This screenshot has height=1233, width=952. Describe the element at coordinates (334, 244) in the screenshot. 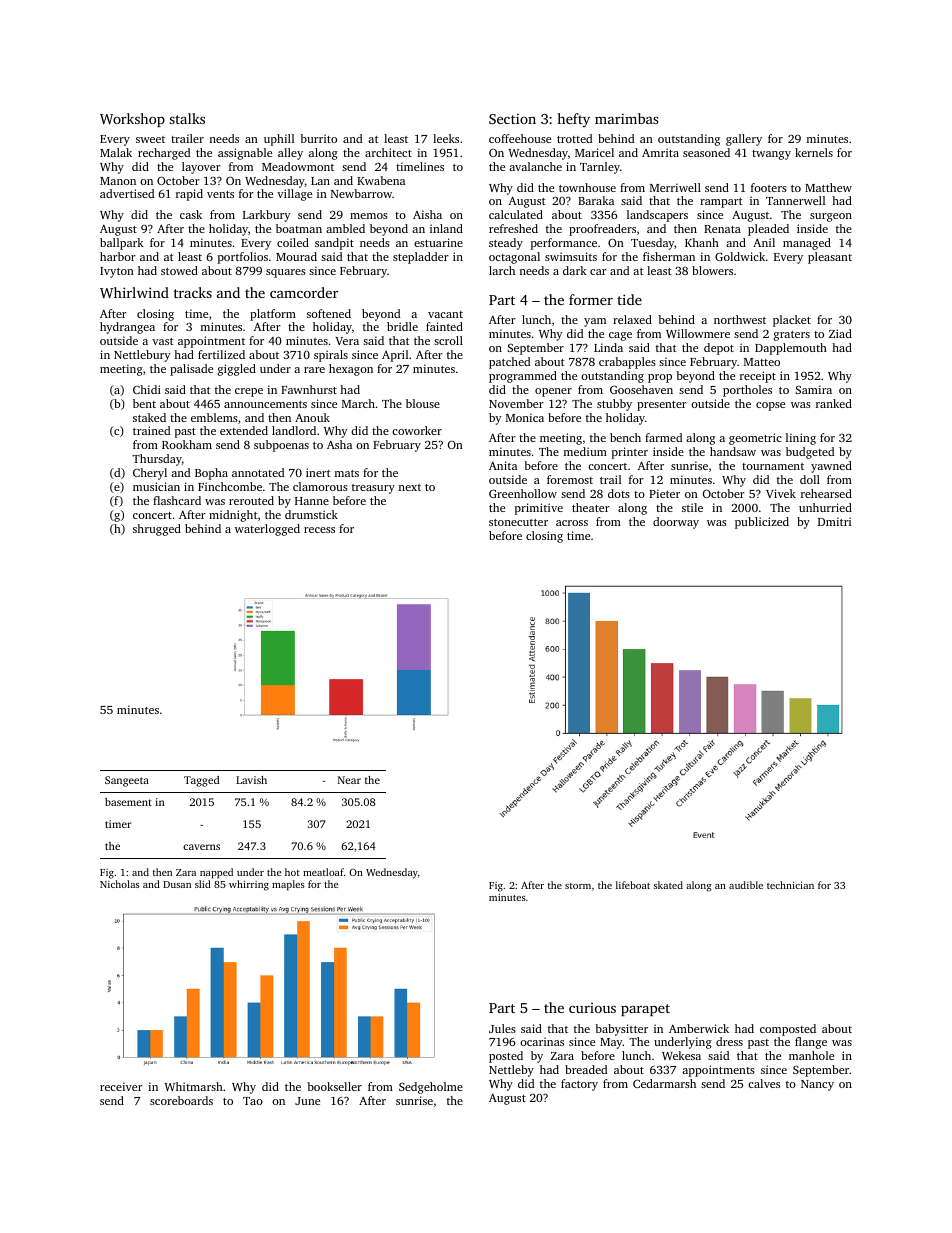

I see `sandpit` at that location.
